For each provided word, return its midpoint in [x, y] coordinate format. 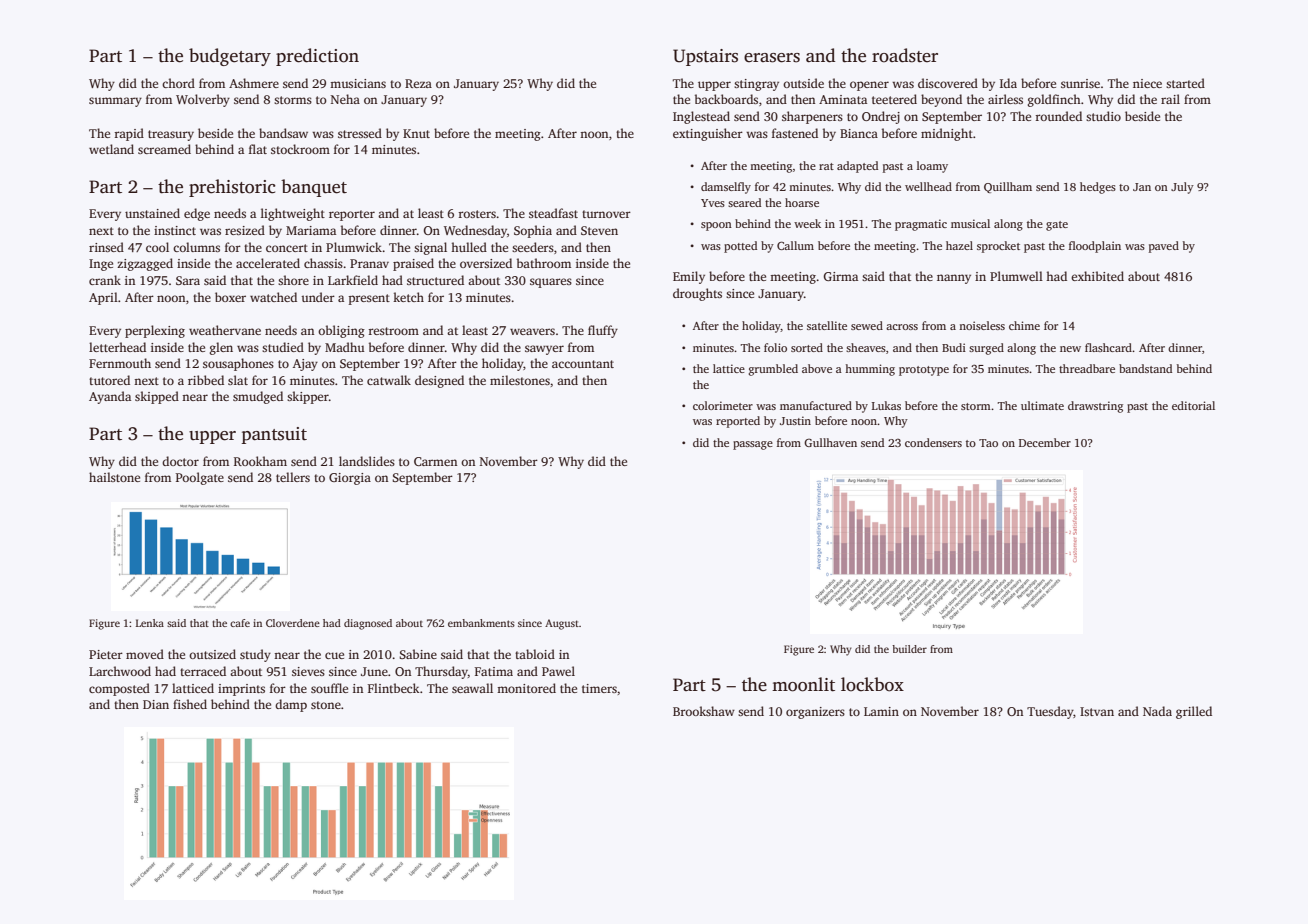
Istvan [1097, 711]
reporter [352, 215]
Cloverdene [293, 623]
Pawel [558, 671]
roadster [905, 55]
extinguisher [708, 134]
